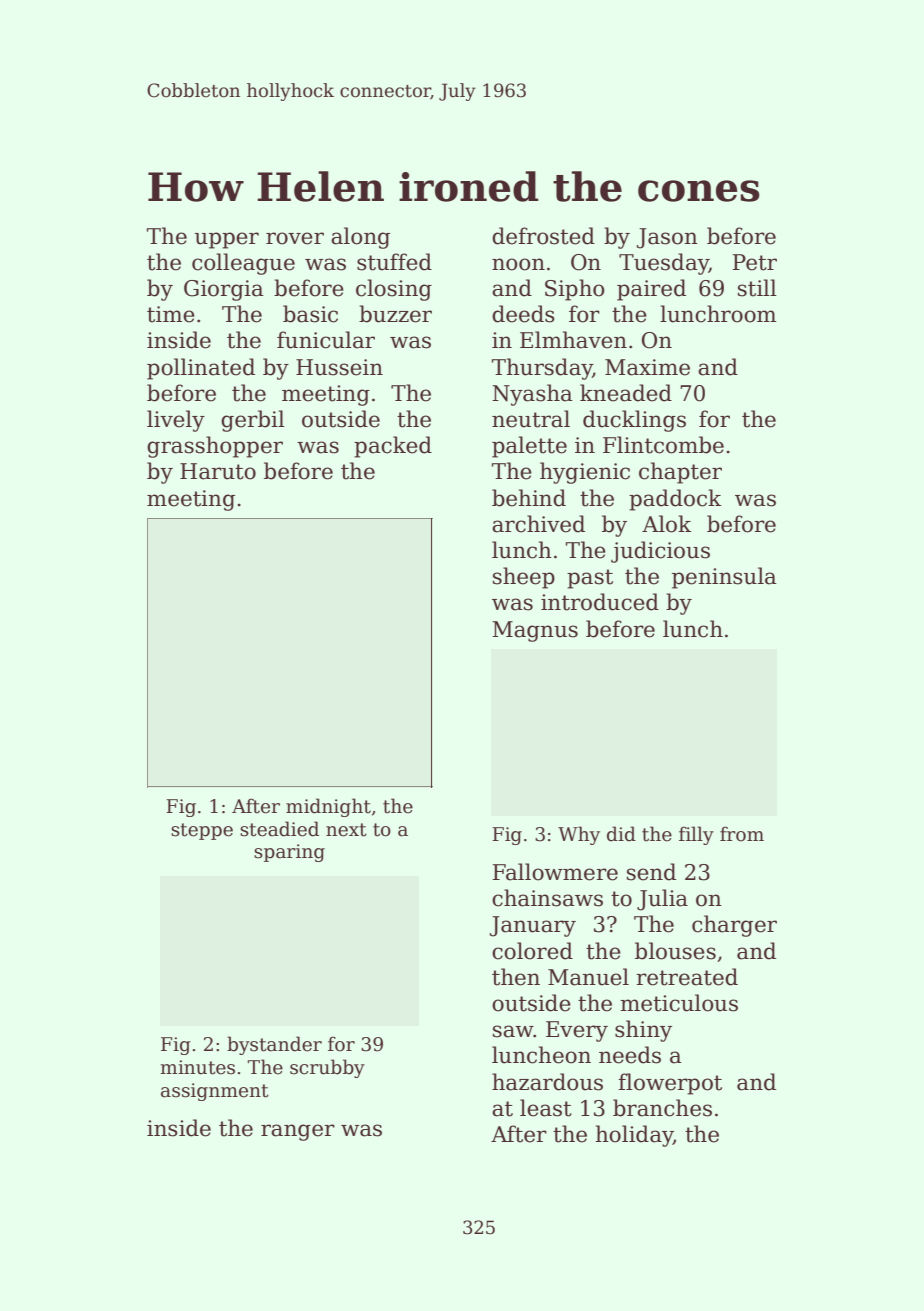 Image resolution: width=924 pixels, height=1311 pixels. Describe the element at coordinates (524, 578) in the screenshot. I see `sheep` at that location.
